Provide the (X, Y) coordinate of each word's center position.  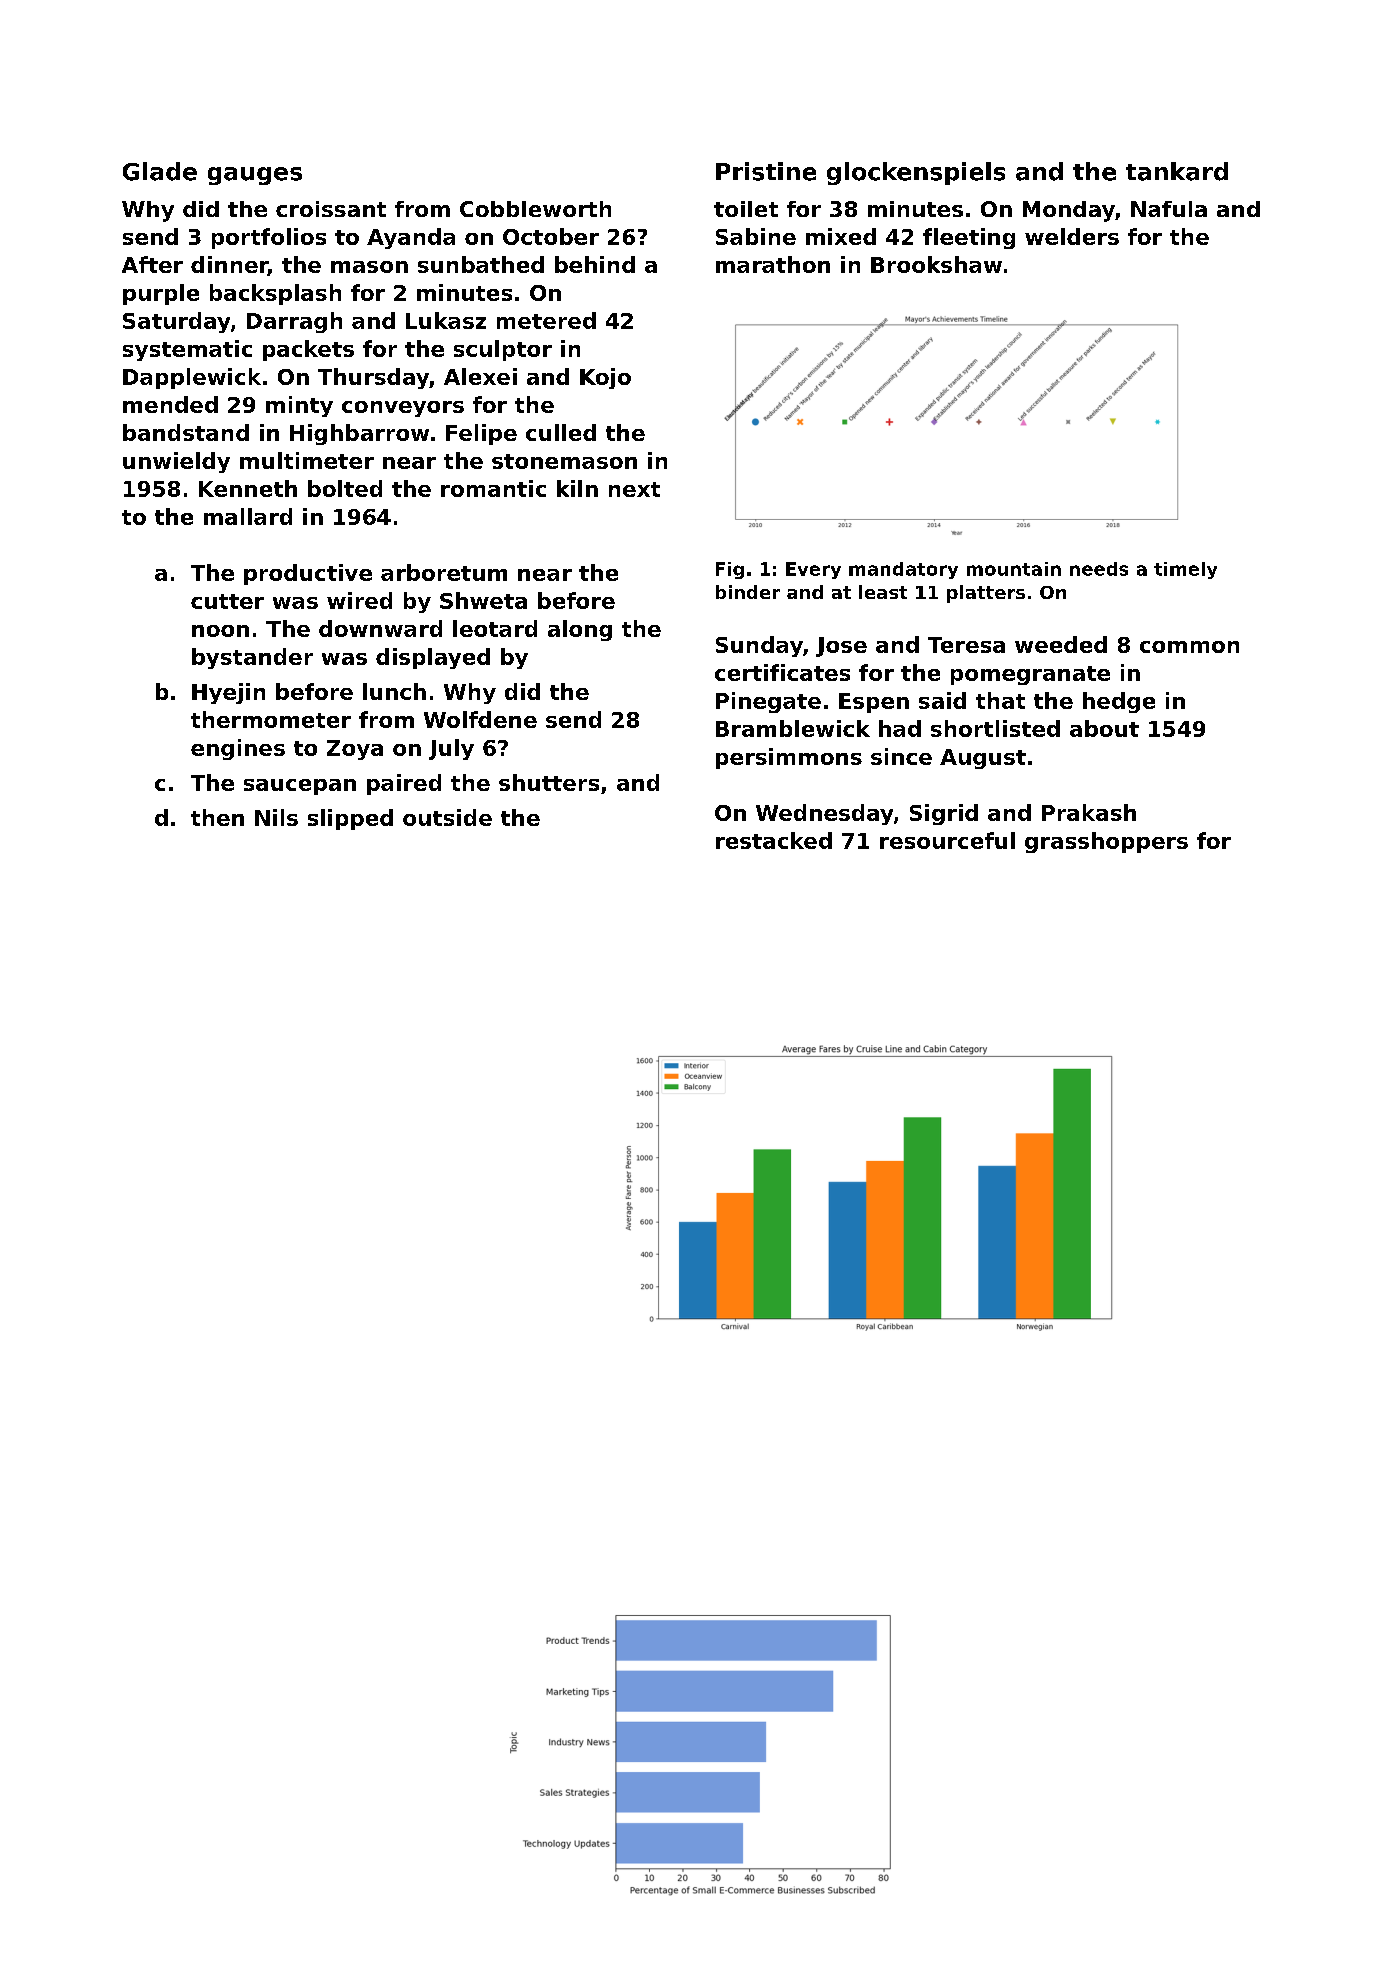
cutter (227, 601)
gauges (255, 176)
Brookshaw (936, 264)
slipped (350, 819)
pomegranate (1030, 675)
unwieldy (176, 462)
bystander (252, 658)
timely (1185, 570)
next (634, 489)
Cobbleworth (535, 209)
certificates (782, 672)
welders (1072, 236)
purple (161, 294)
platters (986, 594)
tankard (1177, 171)
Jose (841, 647)
